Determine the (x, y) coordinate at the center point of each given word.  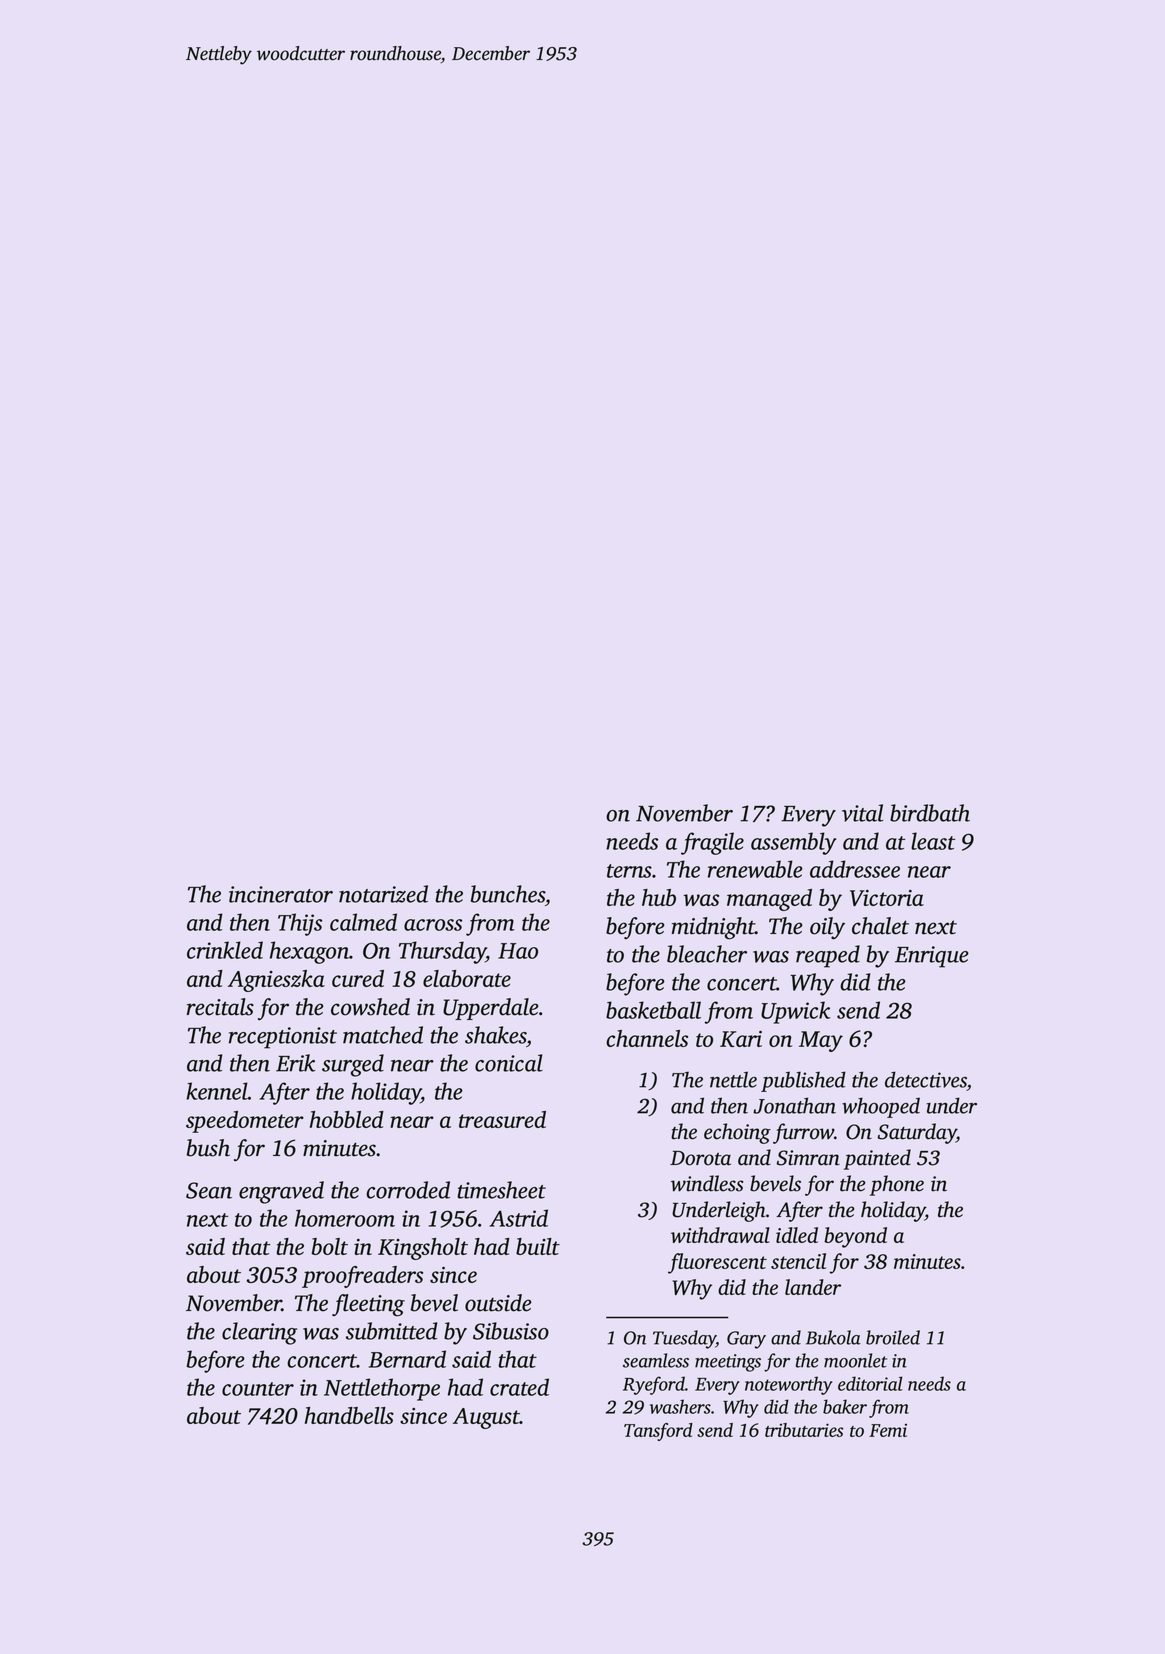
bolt (329, 1246)
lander (813, 1287)
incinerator (281, 894)
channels (647, 1038)
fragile (712, 843)
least (933, 841)
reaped (828, 956)
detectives (926, 1079)
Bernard (407, 1359)
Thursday (442, 952)
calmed (363, 922)
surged (353, 1065)
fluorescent (717, 1263)
